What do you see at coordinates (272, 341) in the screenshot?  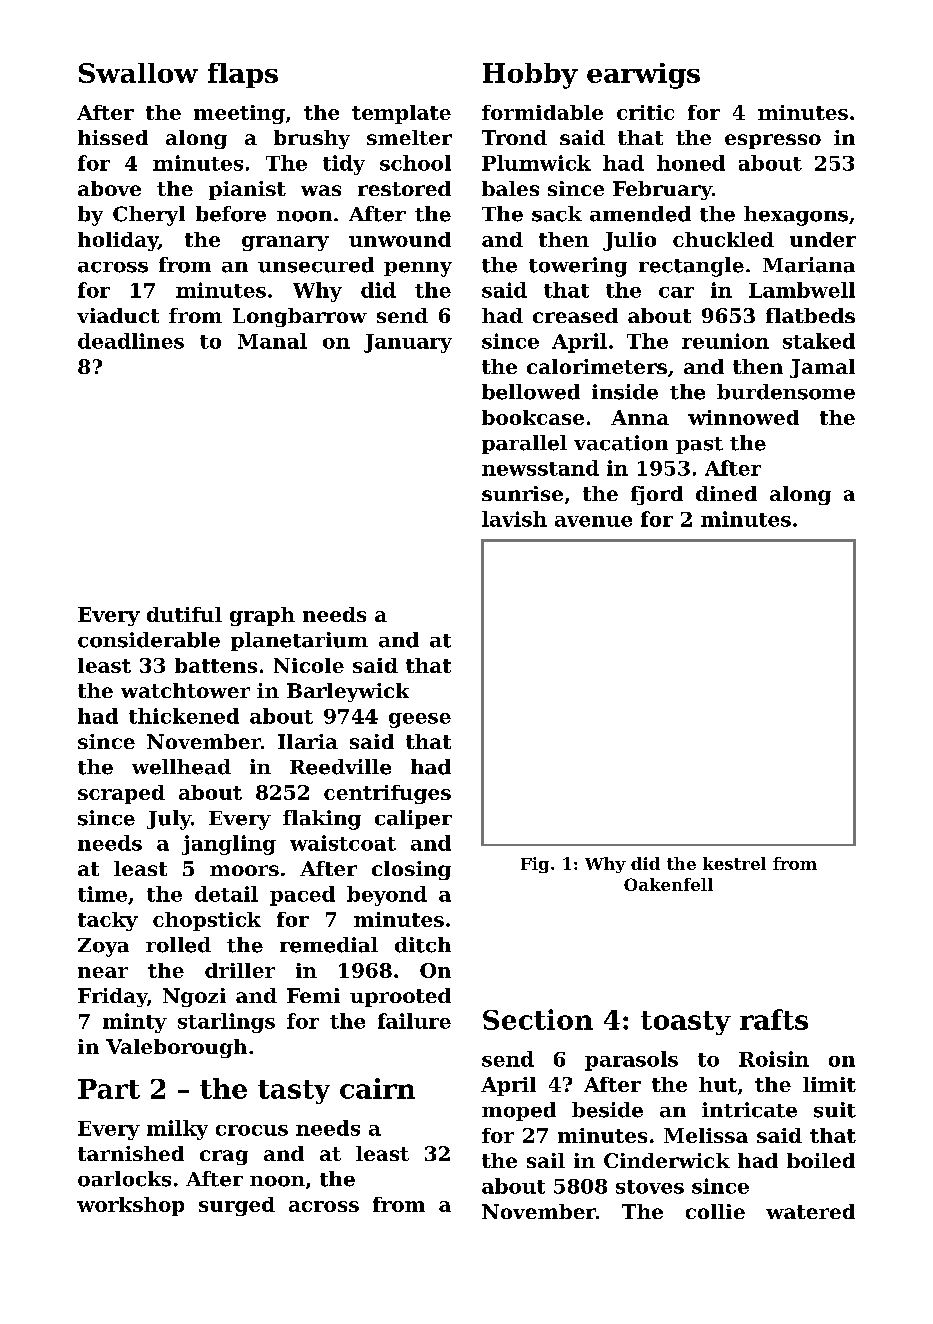 I see `Manal` at bounding box center [272, 341].
